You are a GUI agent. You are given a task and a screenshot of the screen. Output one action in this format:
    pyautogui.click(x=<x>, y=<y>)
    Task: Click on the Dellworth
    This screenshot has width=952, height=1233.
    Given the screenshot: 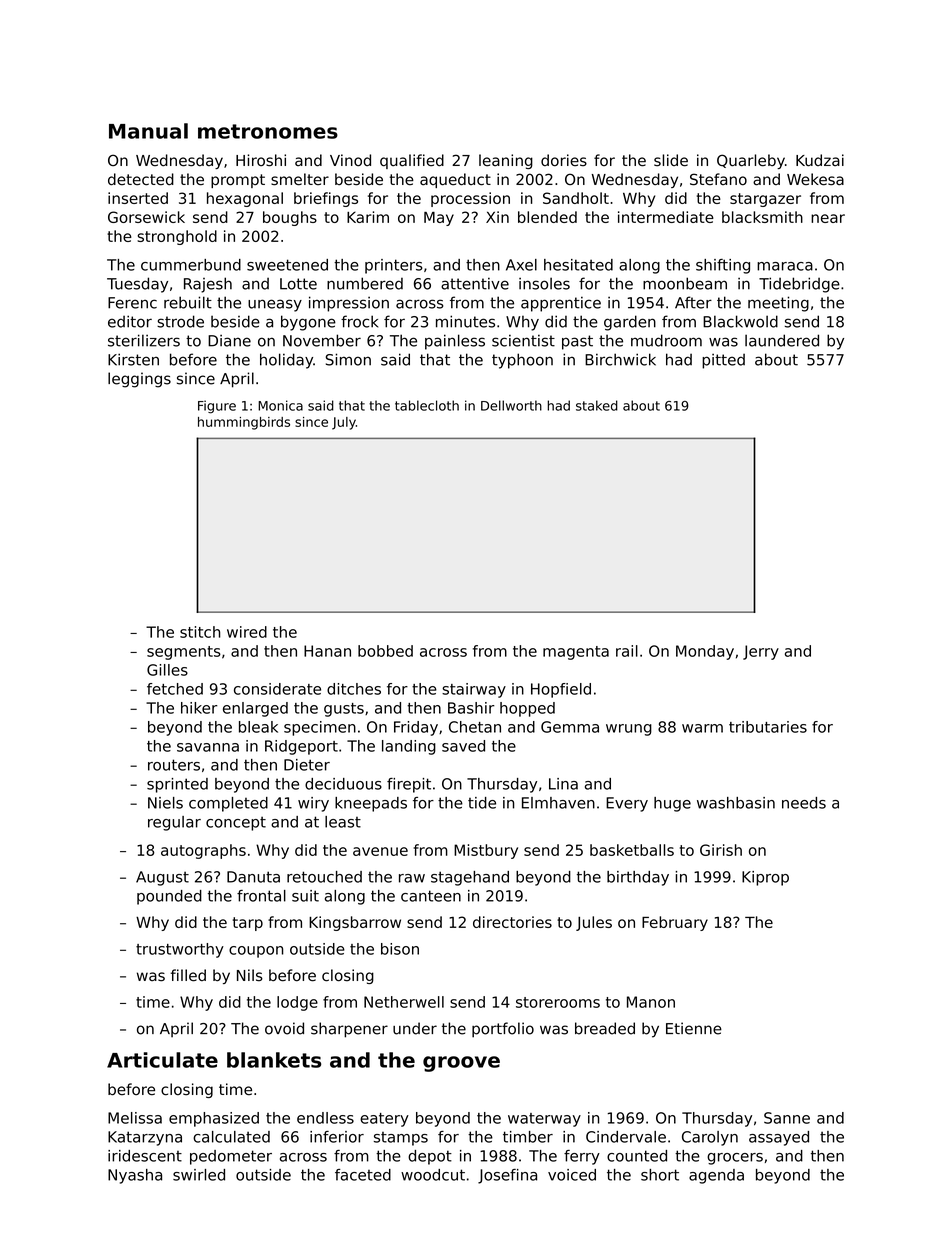 What is the action you would take?
    pyautogui.click(x=511, y=405)
